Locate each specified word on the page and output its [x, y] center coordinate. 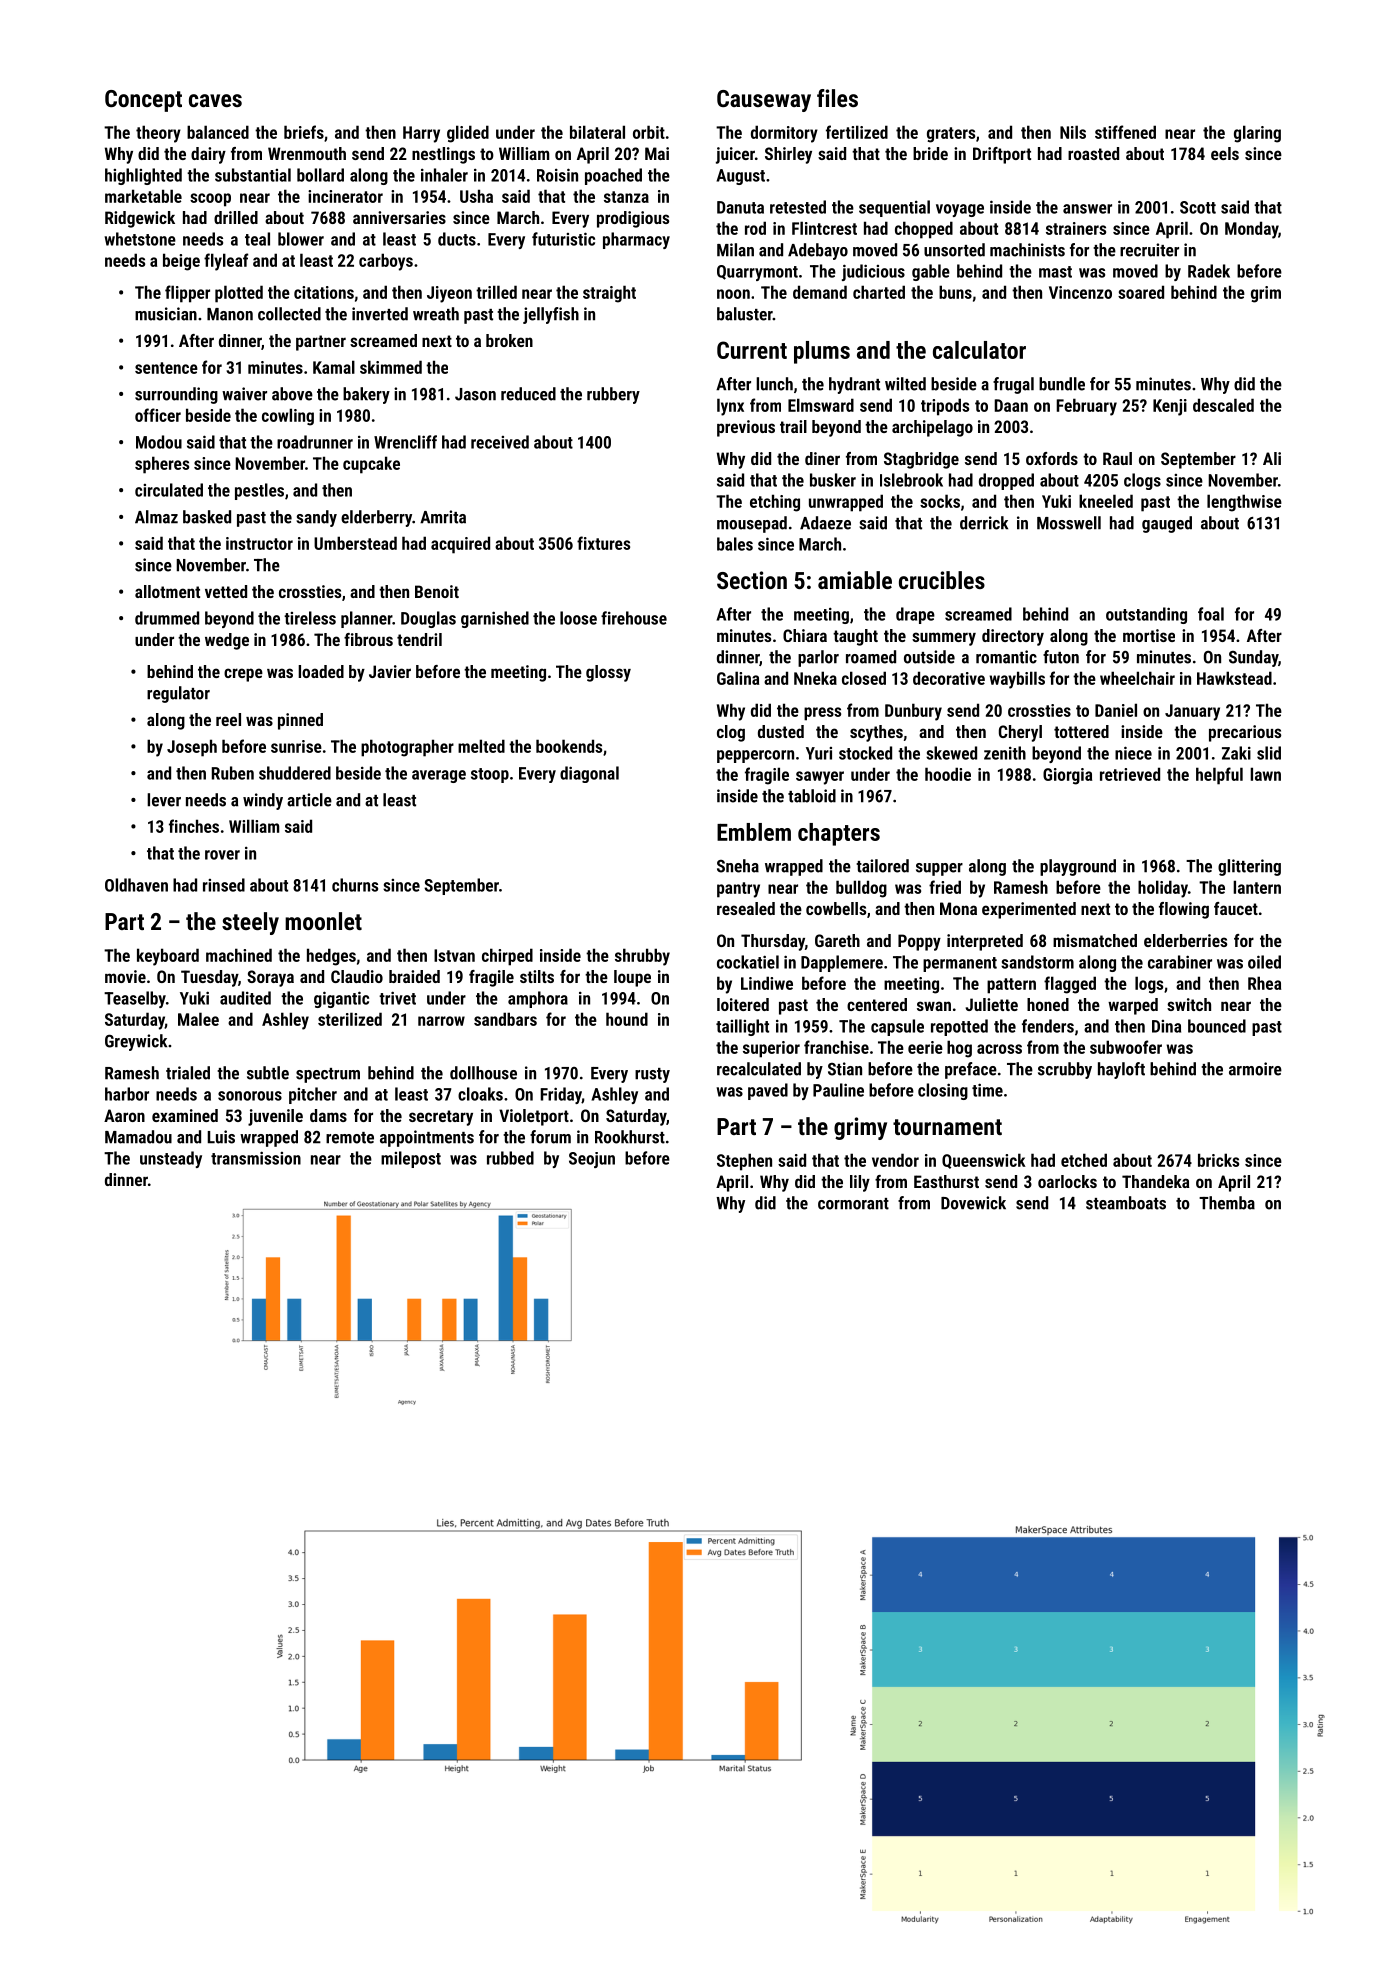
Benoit [437, 591]
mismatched [1095, 940]
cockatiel [748, 962]
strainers [1076, 228]
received [500, 442]
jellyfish [551, 315]
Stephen [744, 1162]
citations [324, 292]
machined [239, 955]
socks [940, 501]
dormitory [784, 134]
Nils [1073, 132]
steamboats [1126, 1203]
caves [215, 100]
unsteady [171, 1159]
